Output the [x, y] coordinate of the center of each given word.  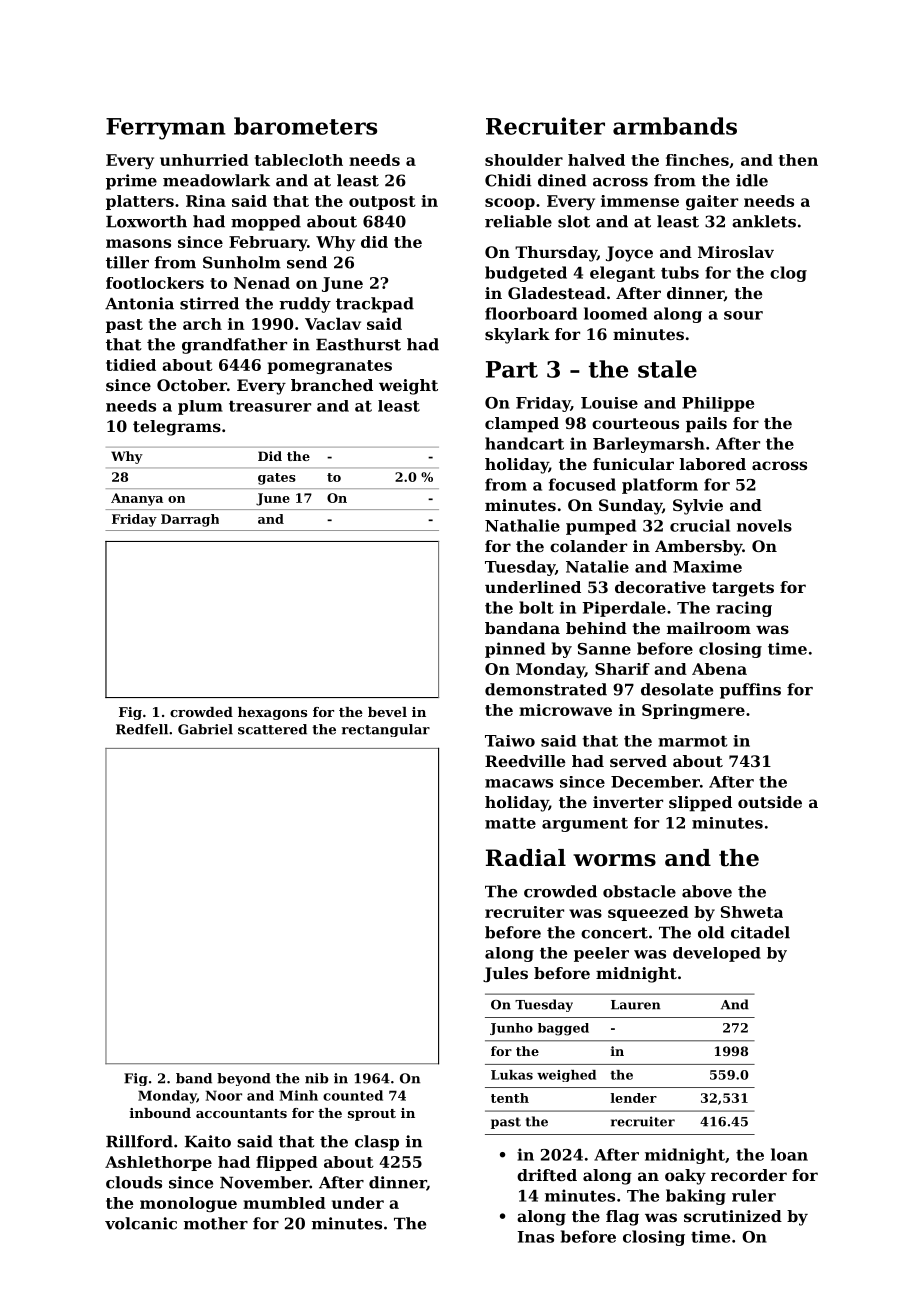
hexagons [272, 713]
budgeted [526, 274]
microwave [565, 710]
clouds [134, 1182]
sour [743, 315]
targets [743, 589]
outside [770, 802]
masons [138, 243]
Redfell [142, 729]
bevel [387, 712]
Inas [536, 1237]
